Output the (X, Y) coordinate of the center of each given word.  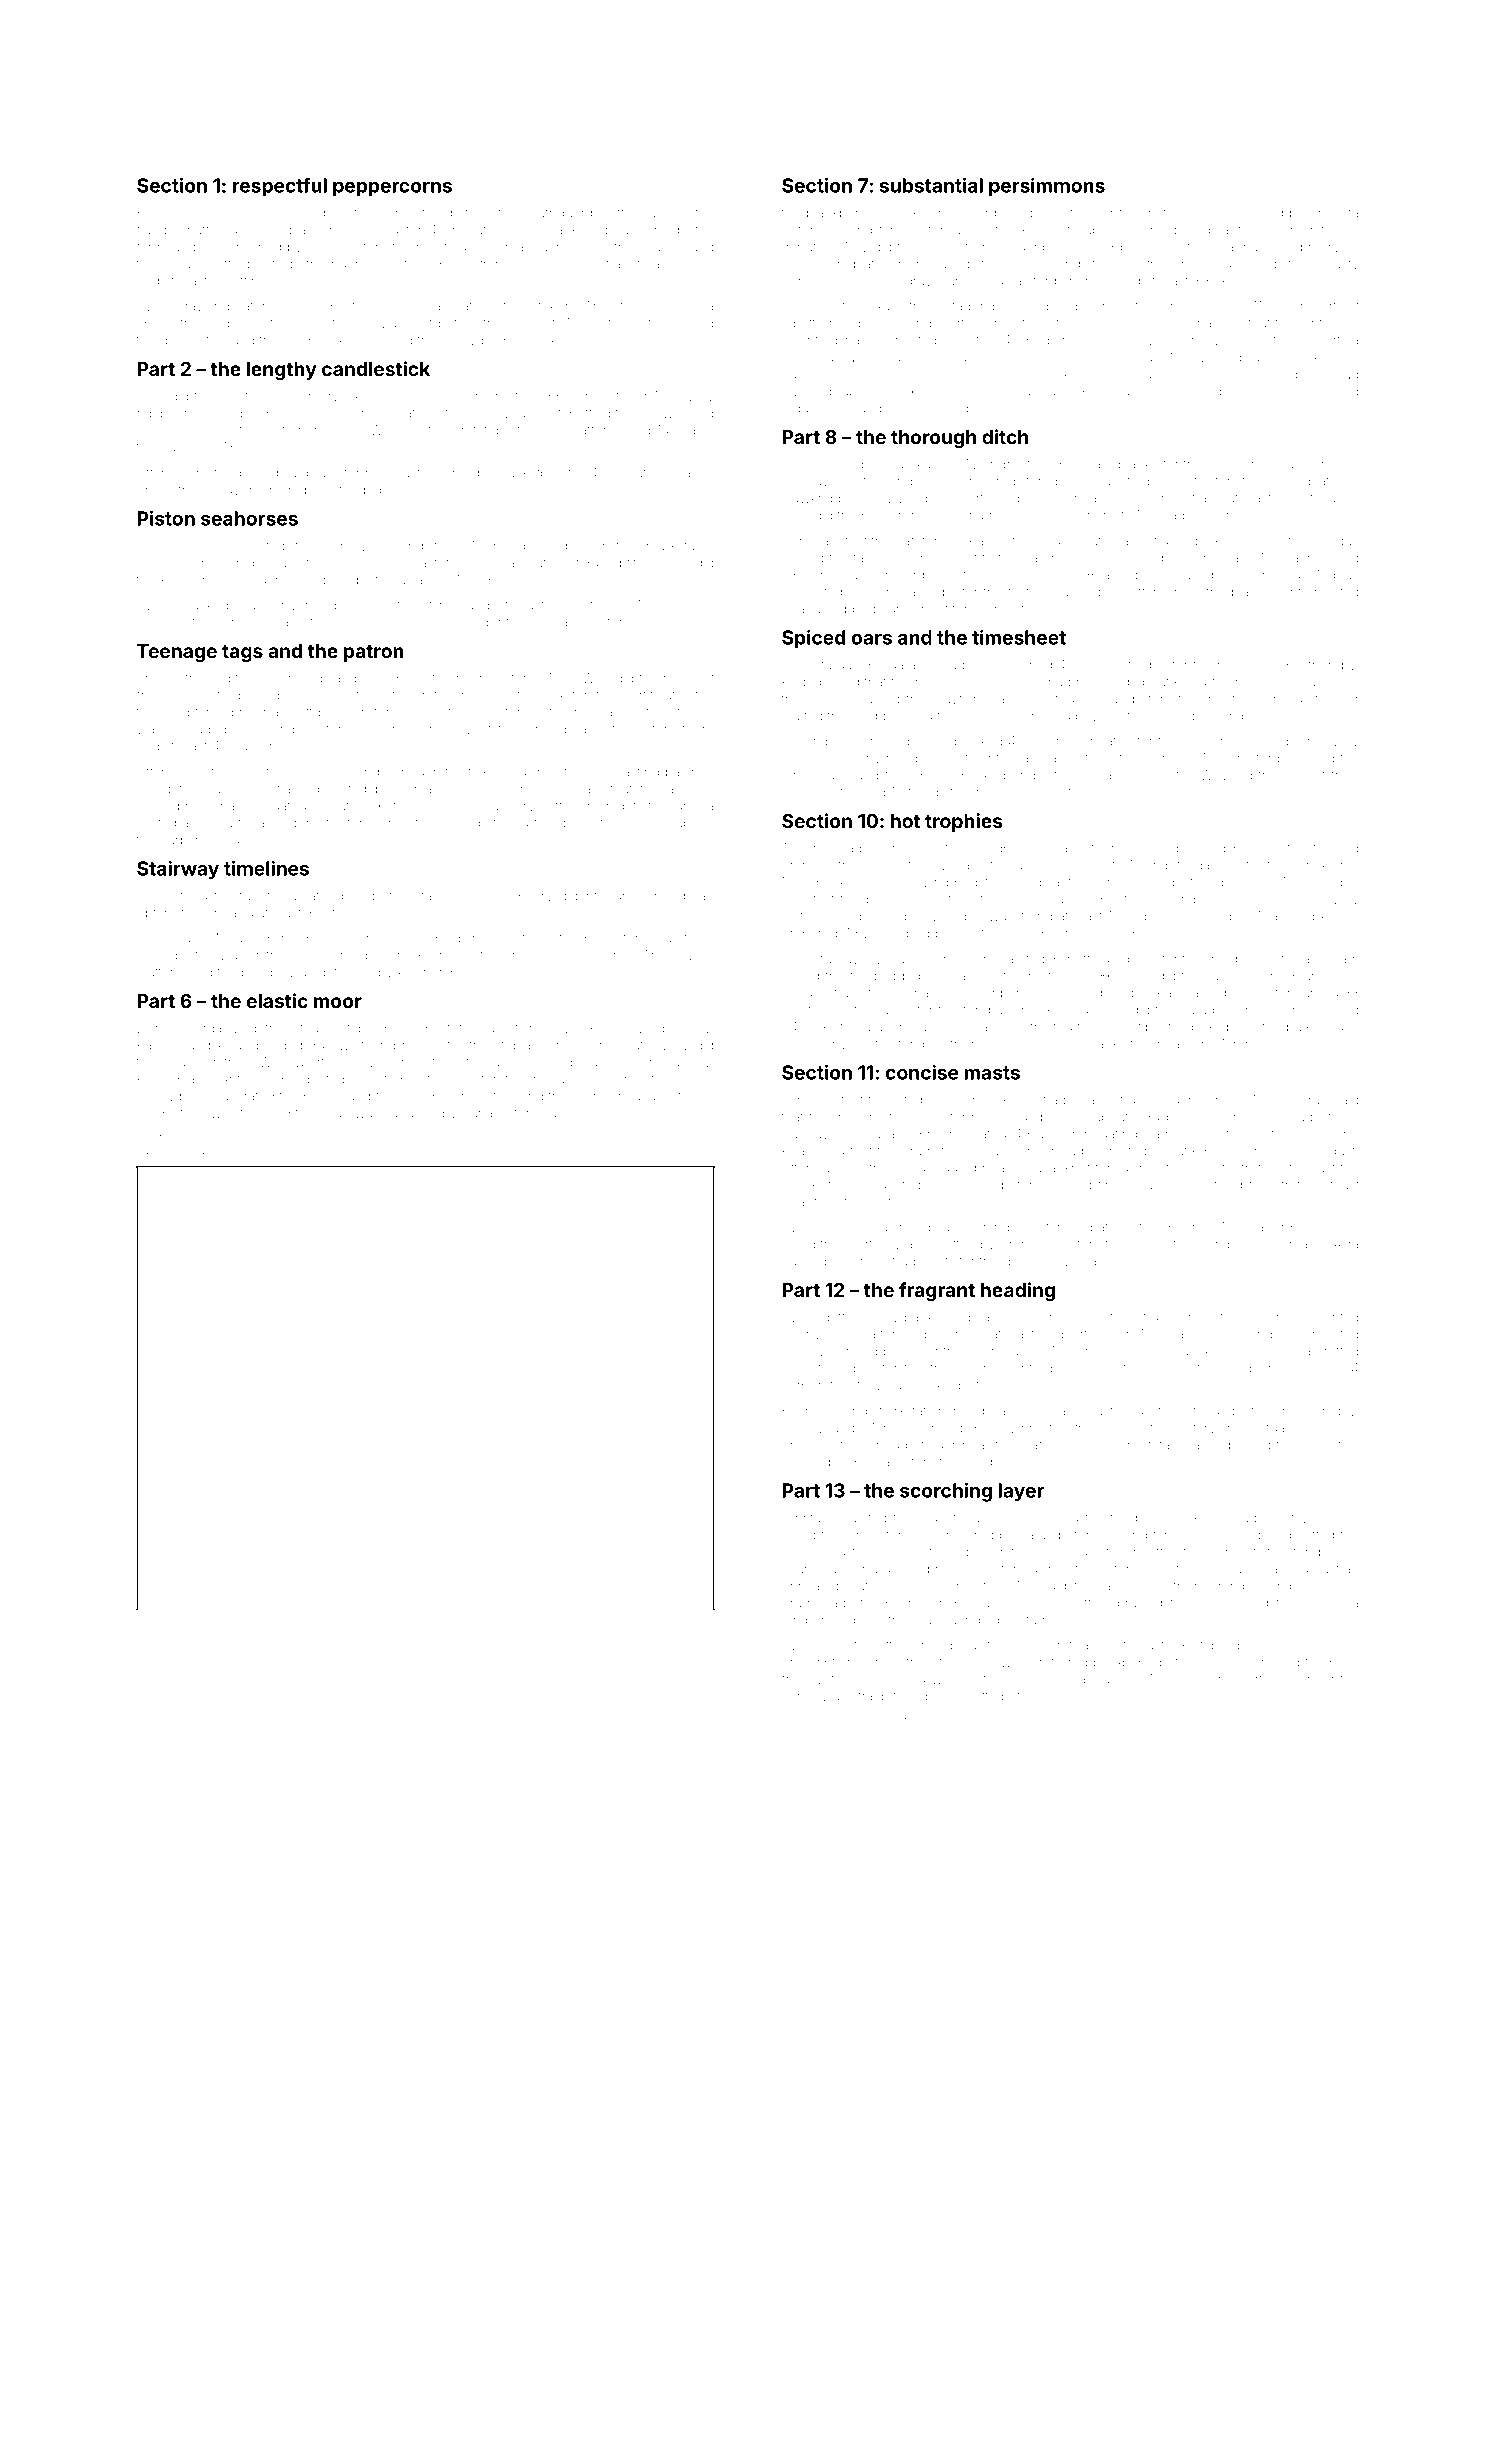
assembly (1229, 717)
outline (408, 264)
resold (801, 976)
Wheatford (582, 430)
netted (1212, 1720)
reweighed (1019, 666)
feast (1344, 1184)
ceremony (849, 760)
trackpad (163, 713)
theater (273, 1137)
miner (800, 1696)
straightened (889, 1698)
